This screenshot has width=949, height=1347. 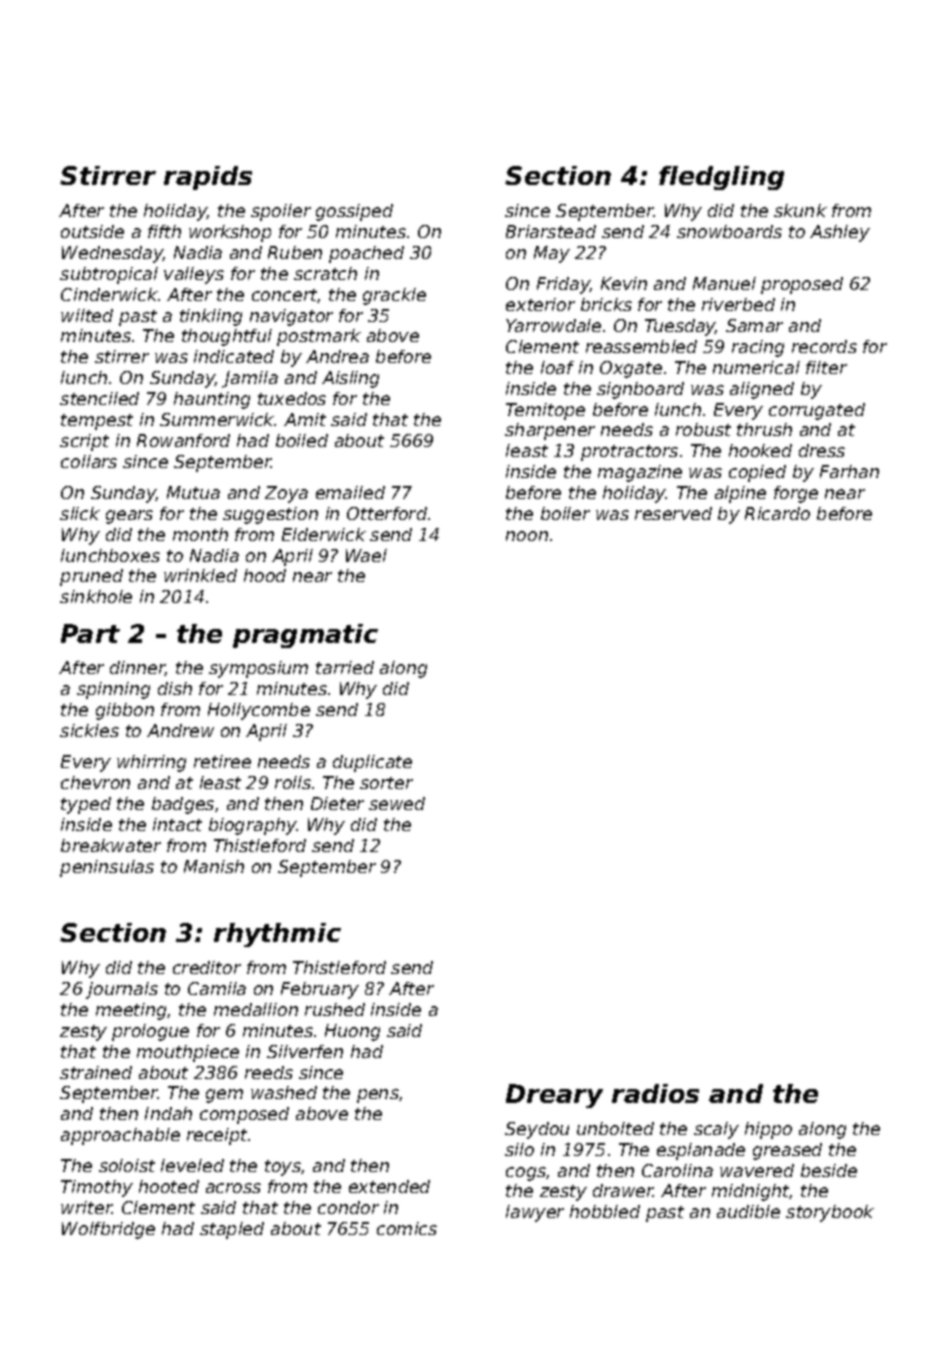 What do you see at coordinates (817, 411) in the screenshot?
I see `corrugated` at bounding box center [817, 411].
